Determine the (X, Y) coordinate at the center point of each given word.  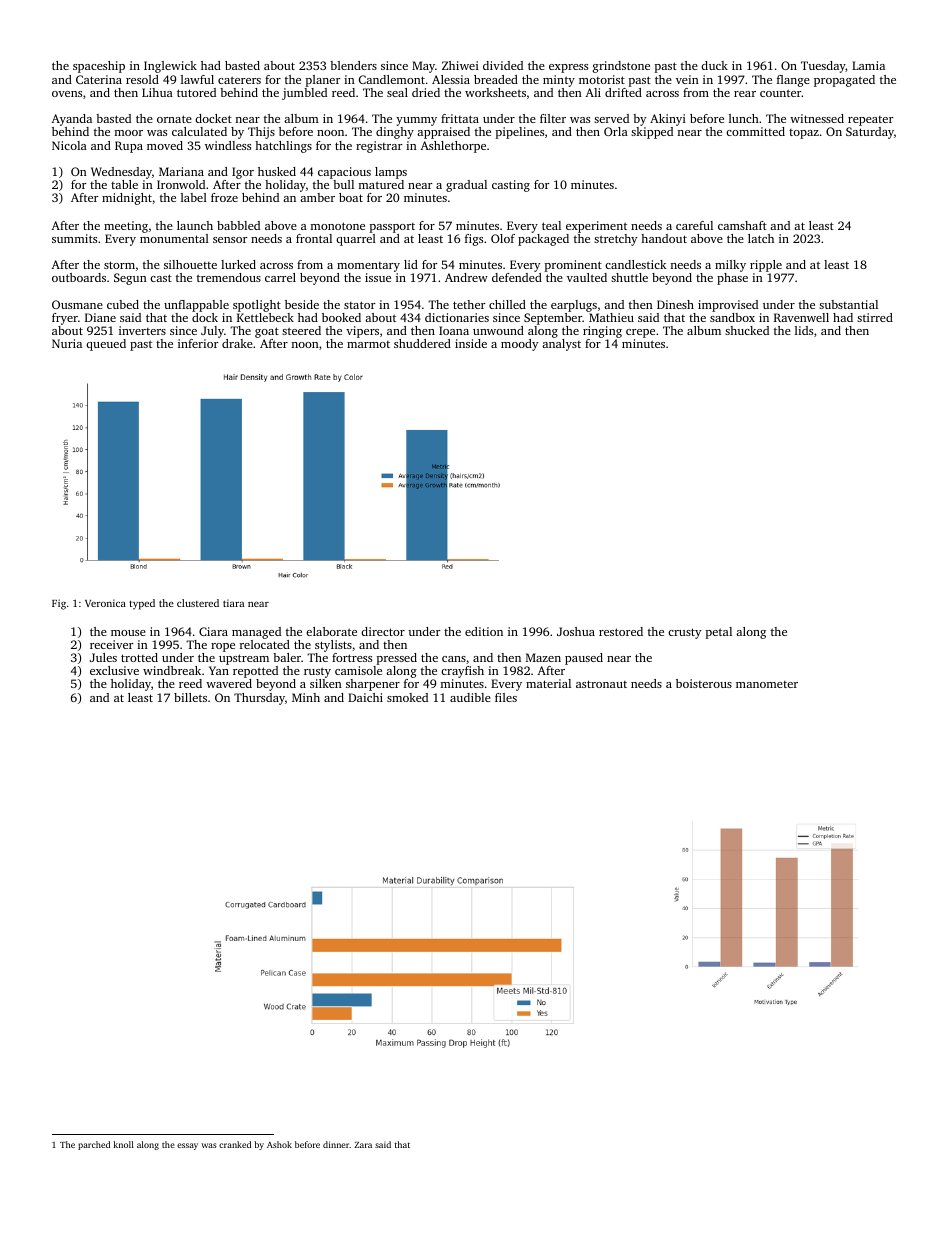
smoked (407, 697)
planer (323, 81)
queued (106, 345)
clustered (198, 603)
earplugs (574, 306)
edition (484, 631)
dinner (336, 1144)
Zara (363, 1145)
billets (190, 697)
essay (187, 1146)
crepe (640, 333)
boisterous (704, 683)
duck (714, 65)
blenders (353, 65)
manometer (767, 684)
